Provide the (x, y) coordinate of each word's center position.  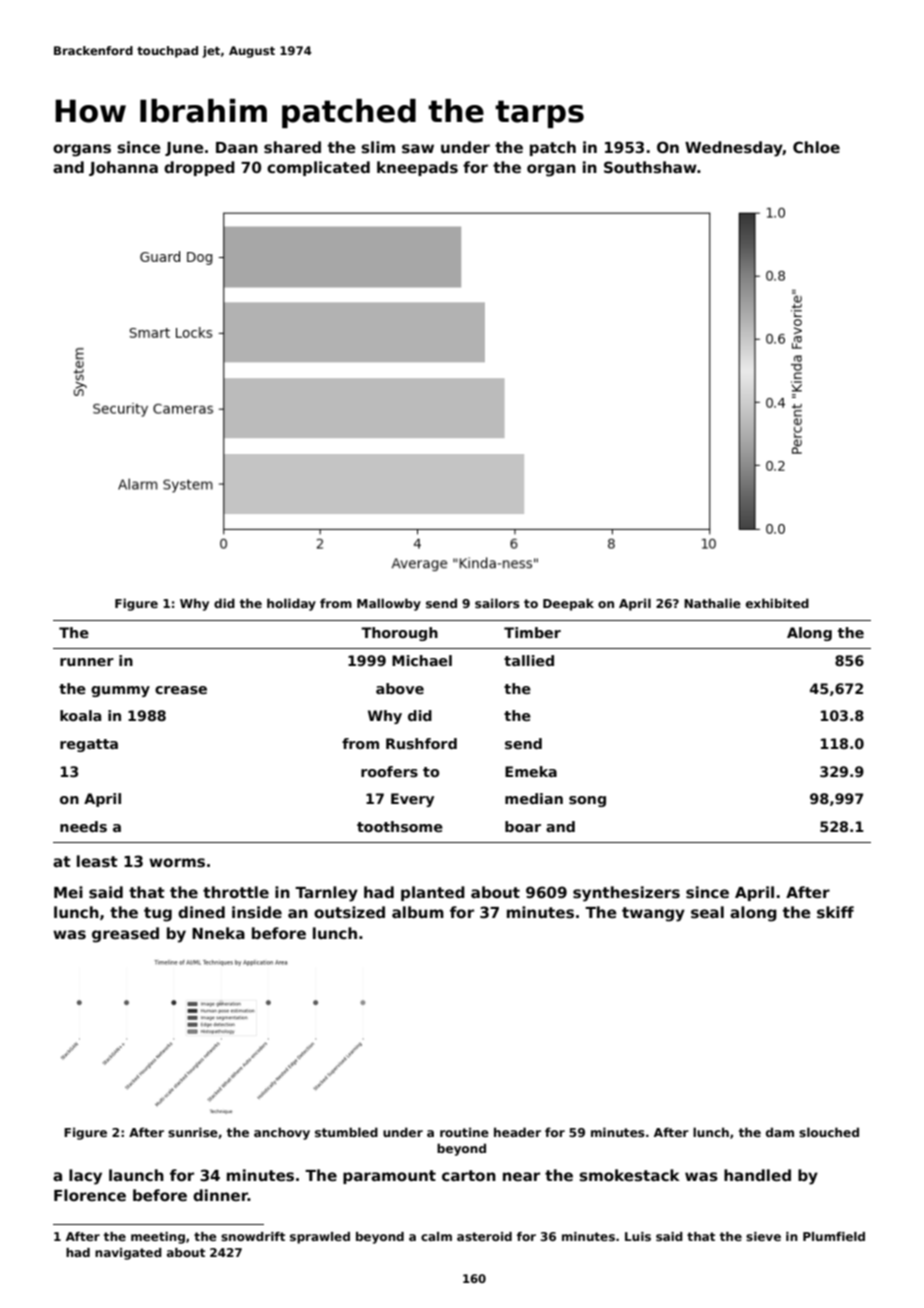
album (418, 912)
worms (177, 863)
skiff (835, 912)
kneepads (417, 168)
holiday (291, 604)
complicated (318, 168)
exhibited (777, 603)
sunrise (193, 1132)
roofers (389, 771)
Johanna (123, 168)
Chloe (816, 147)
